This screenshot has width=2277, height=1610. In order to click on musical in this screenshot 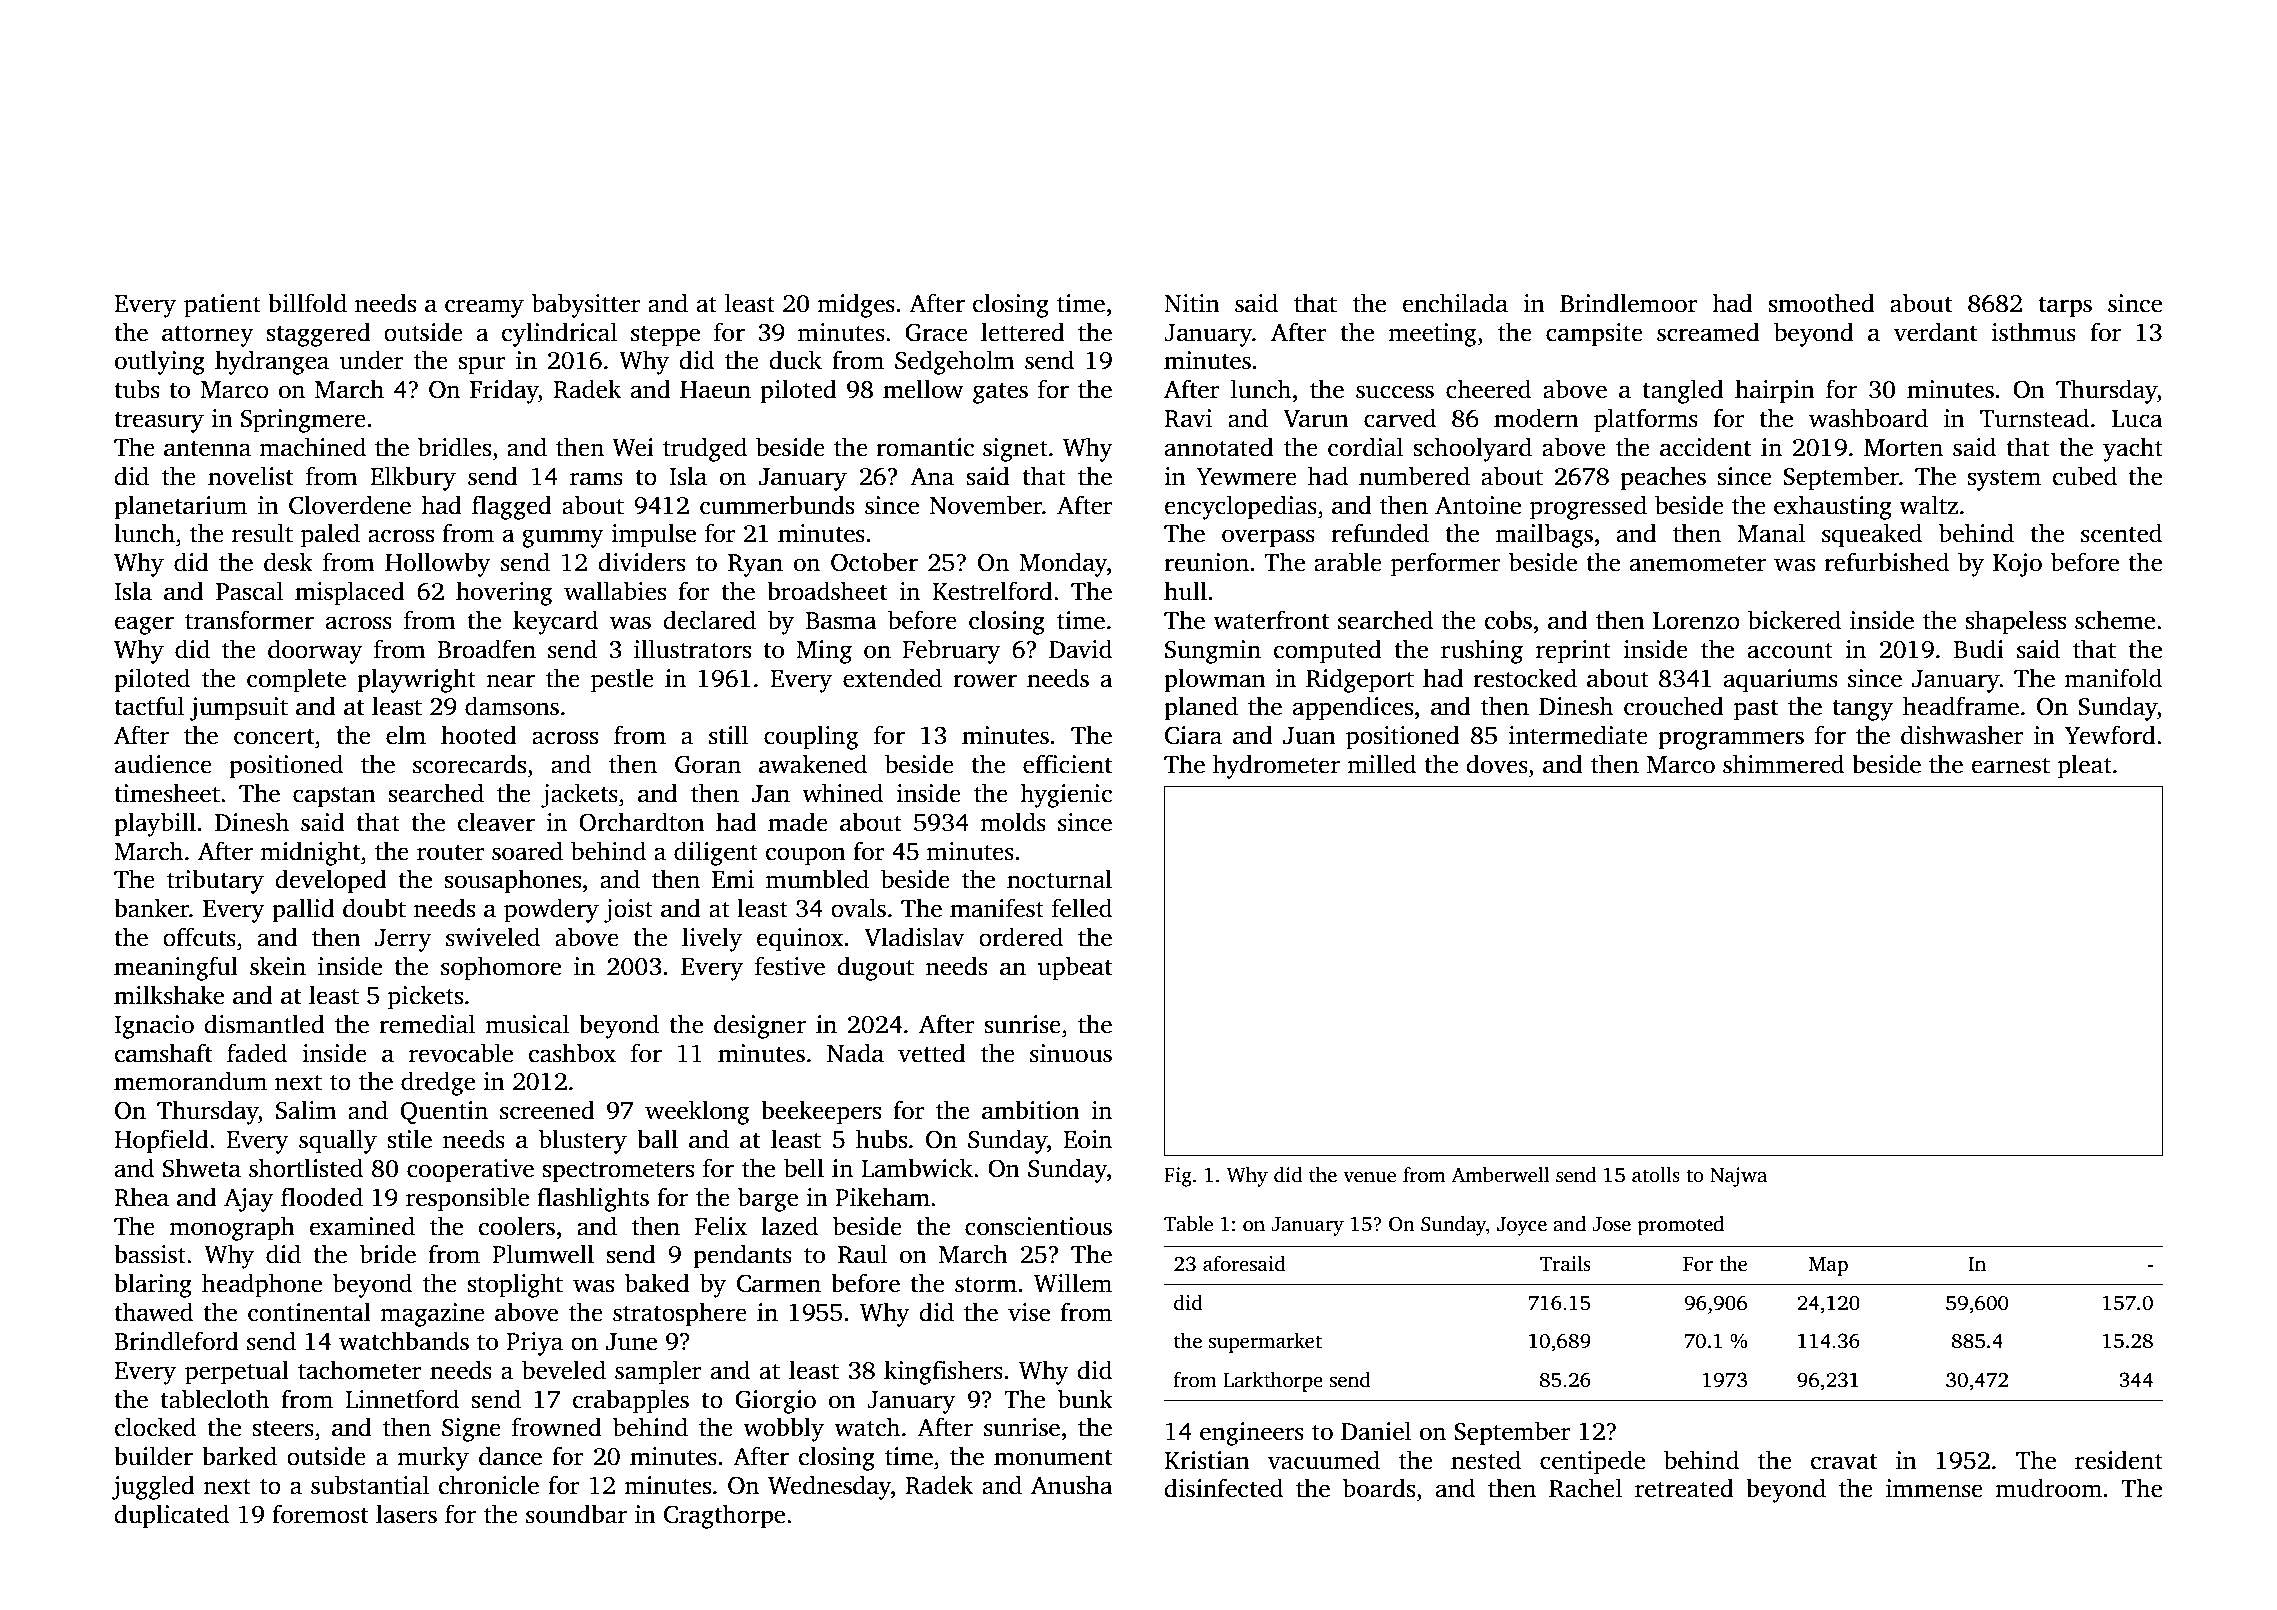, I will do `click(527, 1024)`.
